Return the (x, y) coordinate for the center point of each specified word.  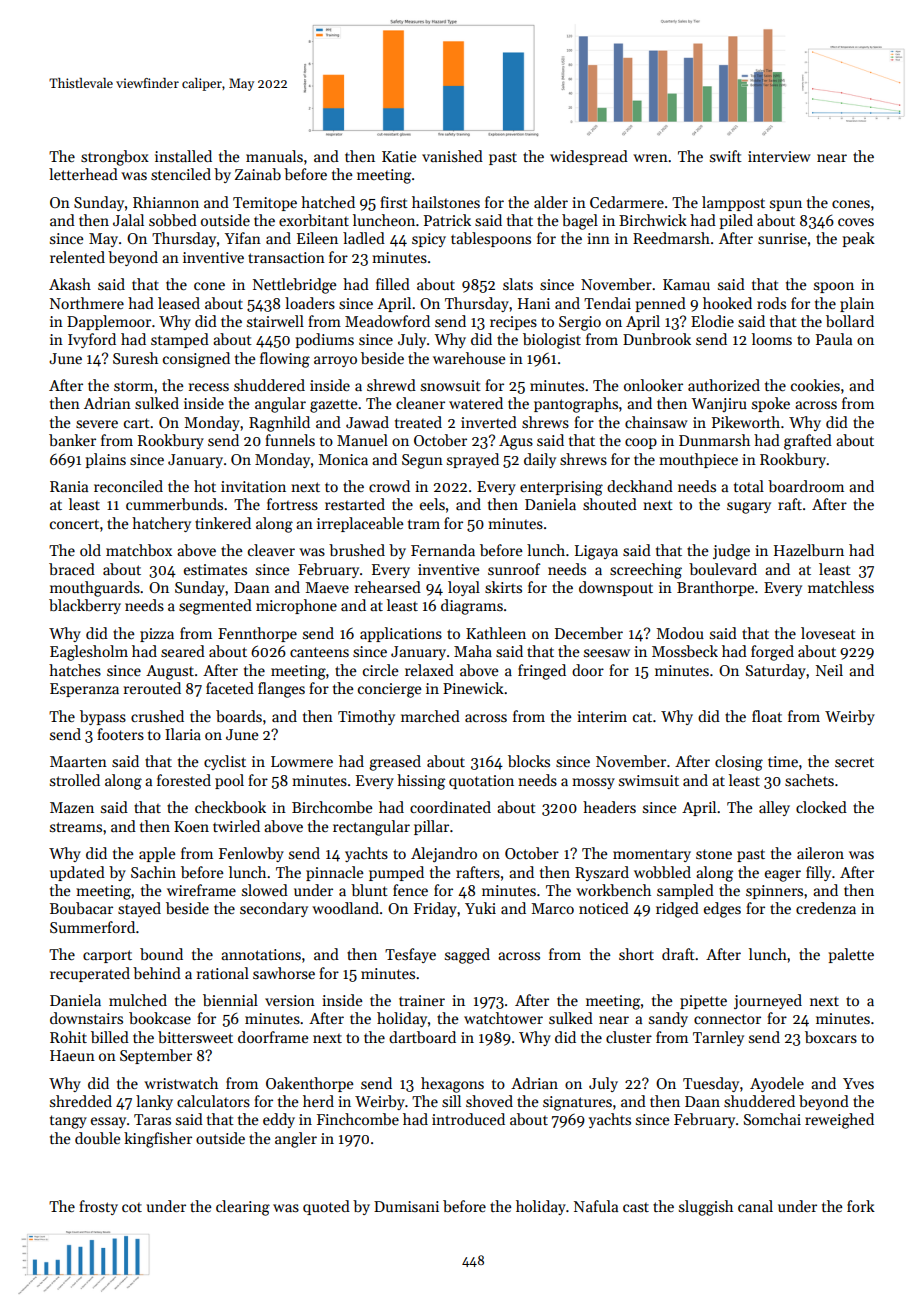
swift (726, 156)
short (636, 954)
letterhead (83, 174)
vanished (452, 156)
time (783, 761)
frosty (98, 1207)
